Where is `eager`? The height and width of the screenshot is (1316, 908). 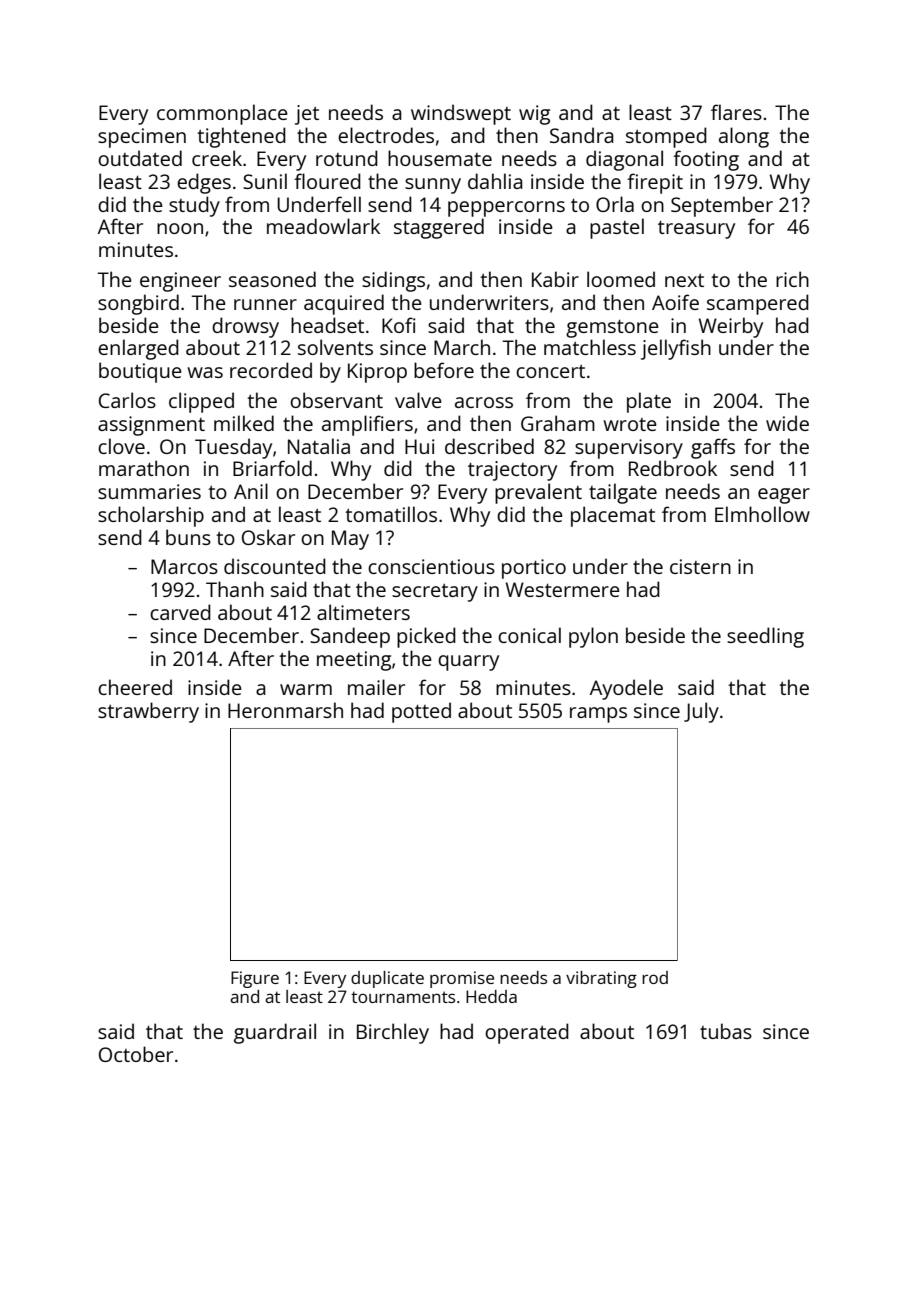
eager is located at coordinates (784, 496).
